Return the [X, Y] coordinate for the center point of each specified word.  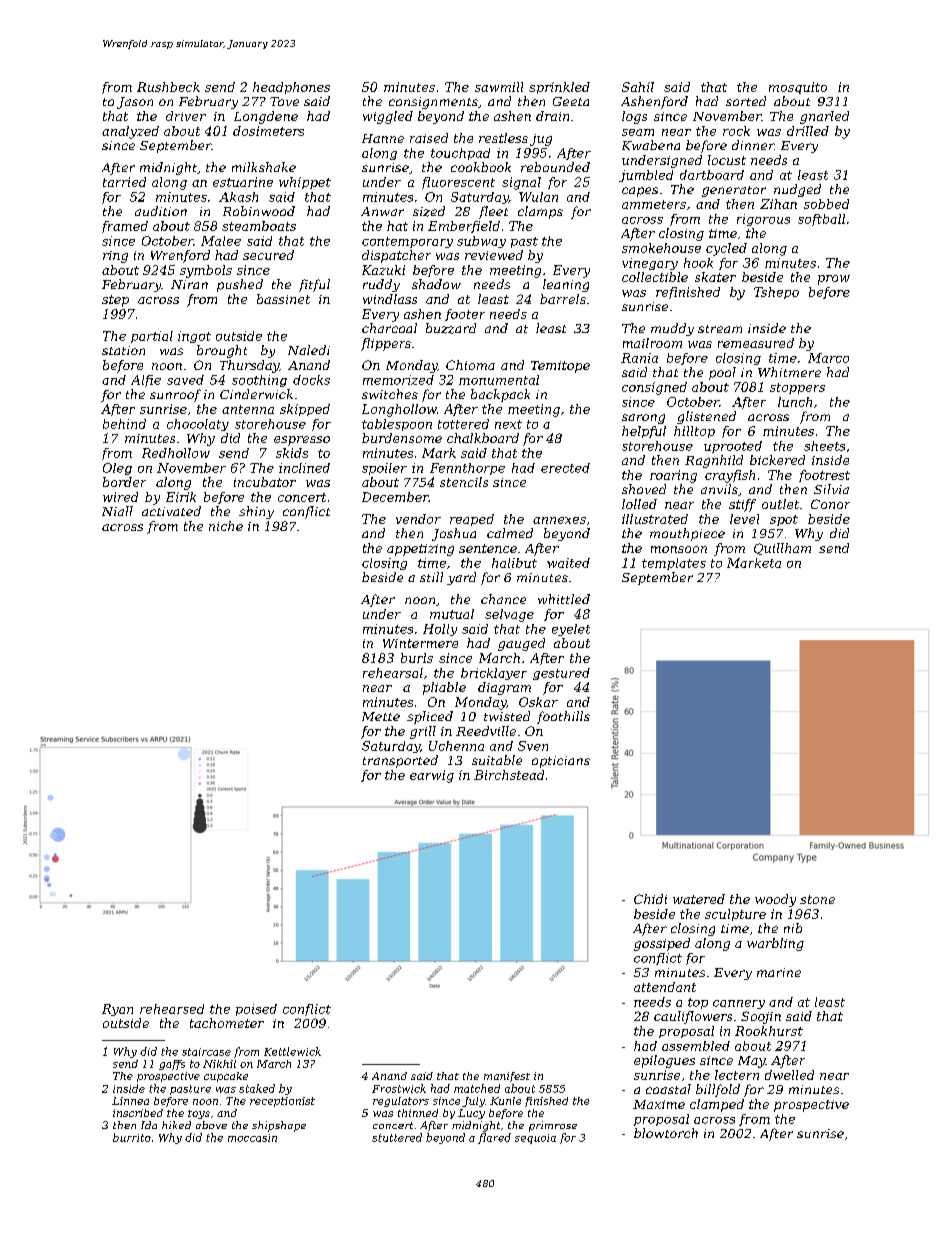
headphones [291, 88]
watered [699, 899]
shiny [256, 512]
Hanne [383, 138]
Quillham [782, 549]
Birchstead [509, 775]
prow [834, 280]
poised [256, 1010]
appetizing [420, 550]
